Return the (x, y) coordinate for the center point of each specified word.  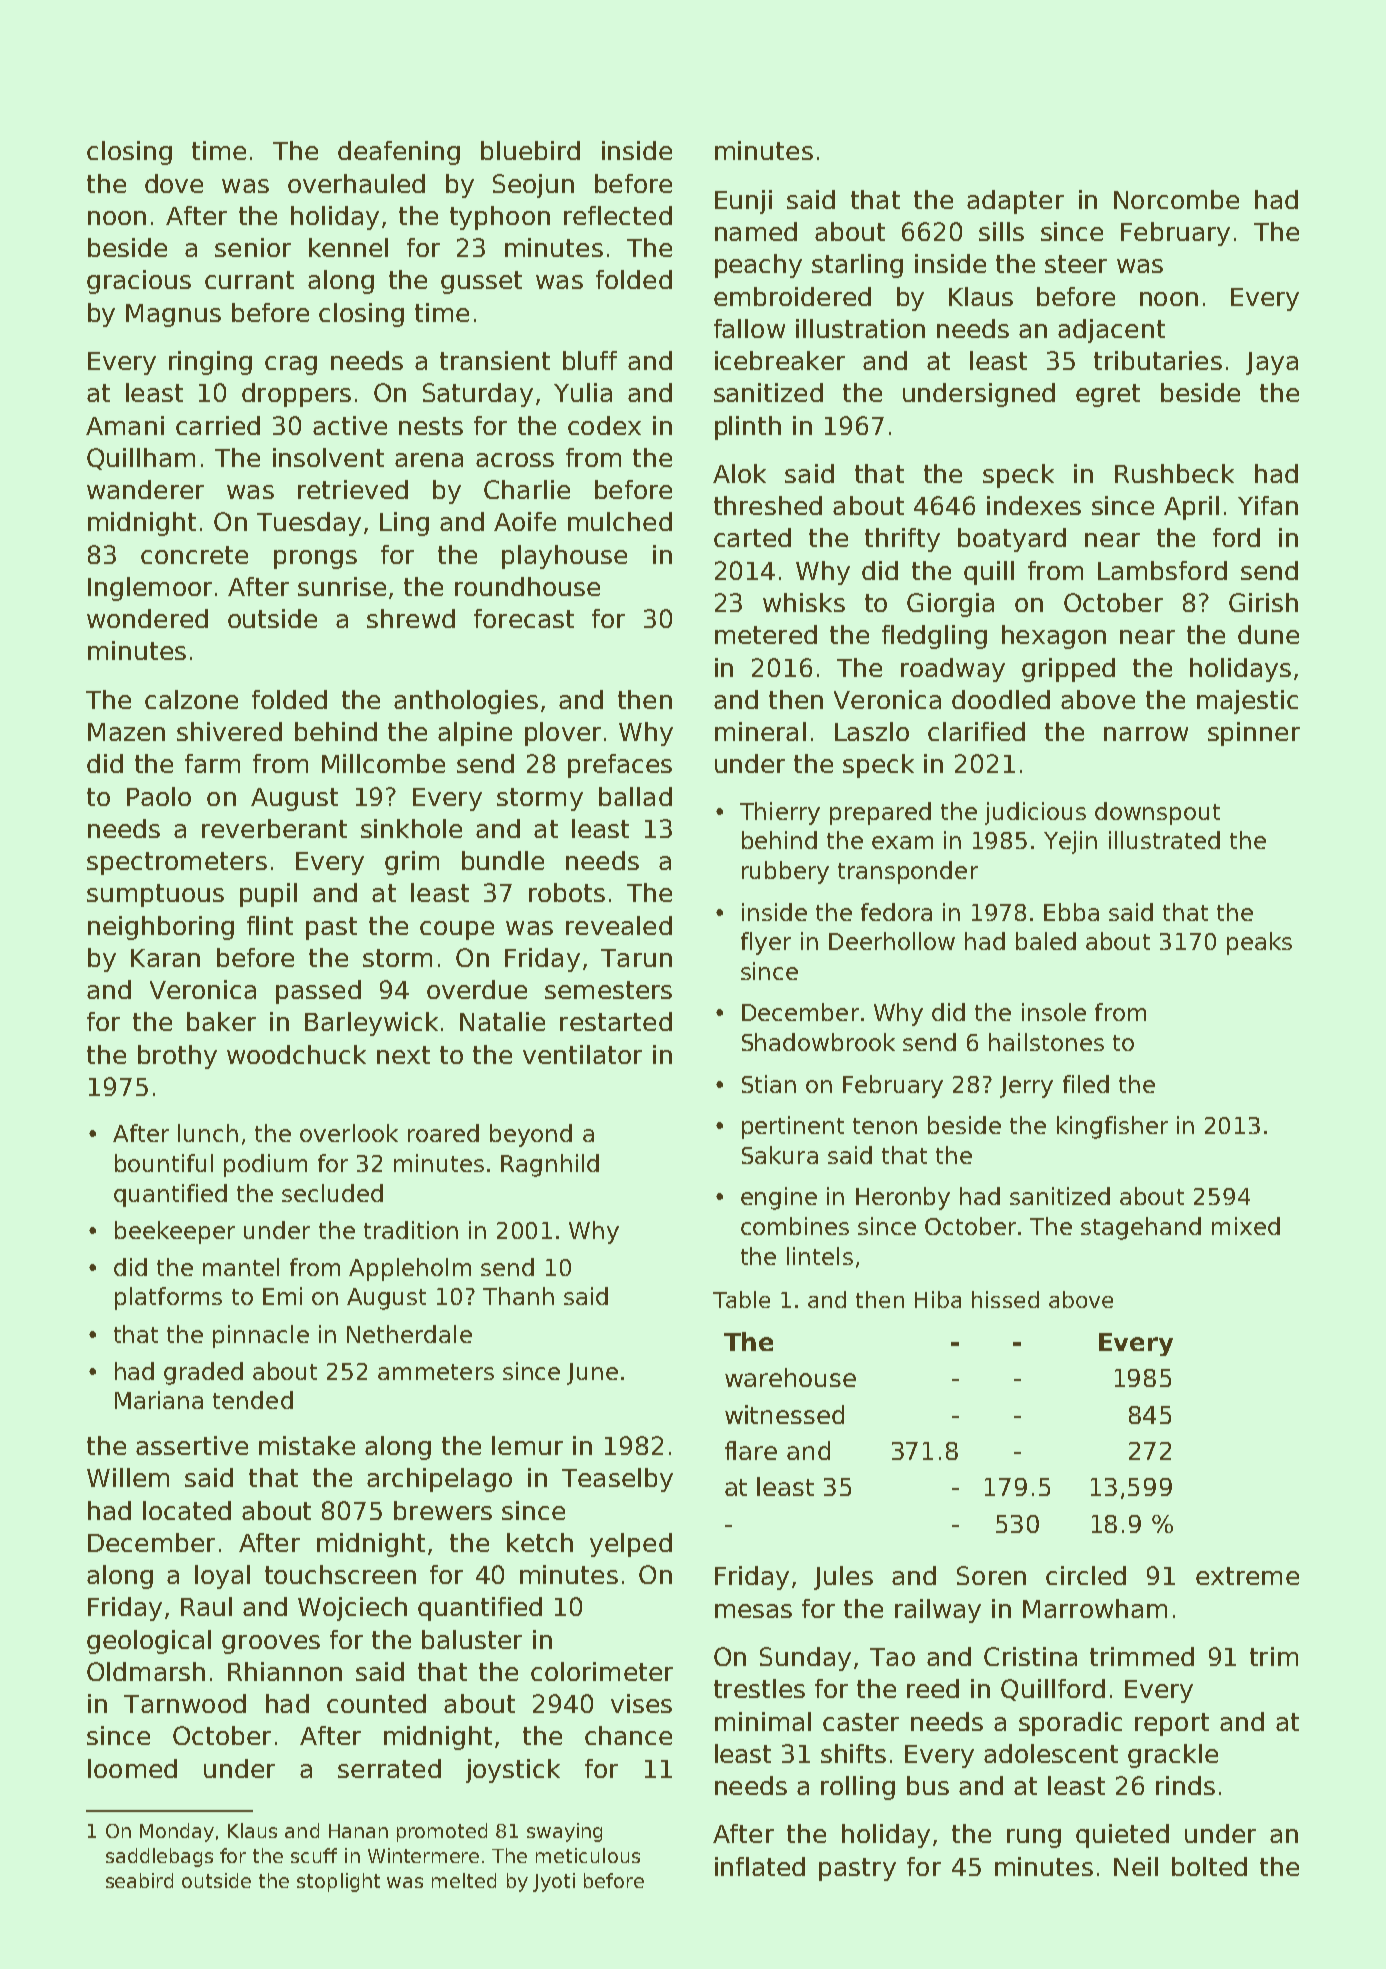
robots (567, 892)
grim (412, 863)
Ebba (1071, 912)
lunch (208, 1133)
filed (1086, 1084)
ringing (210, 363)
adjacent (1111, 331)
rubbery (785, 872)
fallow (749, 328)
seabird (139, 1880)
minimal (763, 1721)
